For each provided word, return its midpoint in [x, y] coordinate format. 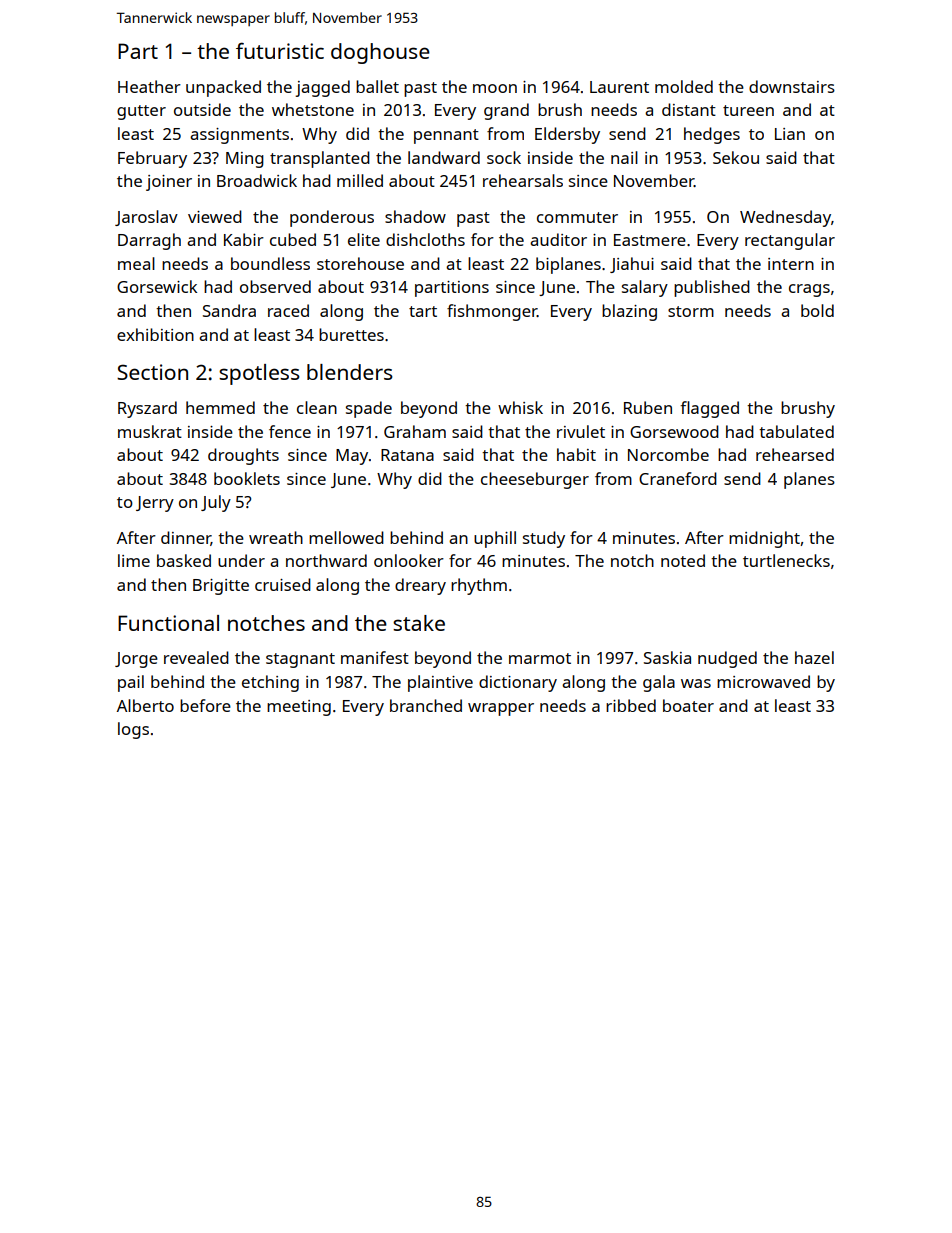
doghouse [380, 53]
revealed [196, 657]
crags [809, 290]
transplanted [320, 159]
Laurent [619, 87]
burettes [351, 334]
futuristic [280, 50]
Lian [790, 134]
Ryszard [147, 409]
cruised [283, 584]
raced [288, 310]
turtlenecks [786, 560]
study [544, 539]
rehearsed [795, 454]
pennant [446, 136]
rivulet [581, 431]
